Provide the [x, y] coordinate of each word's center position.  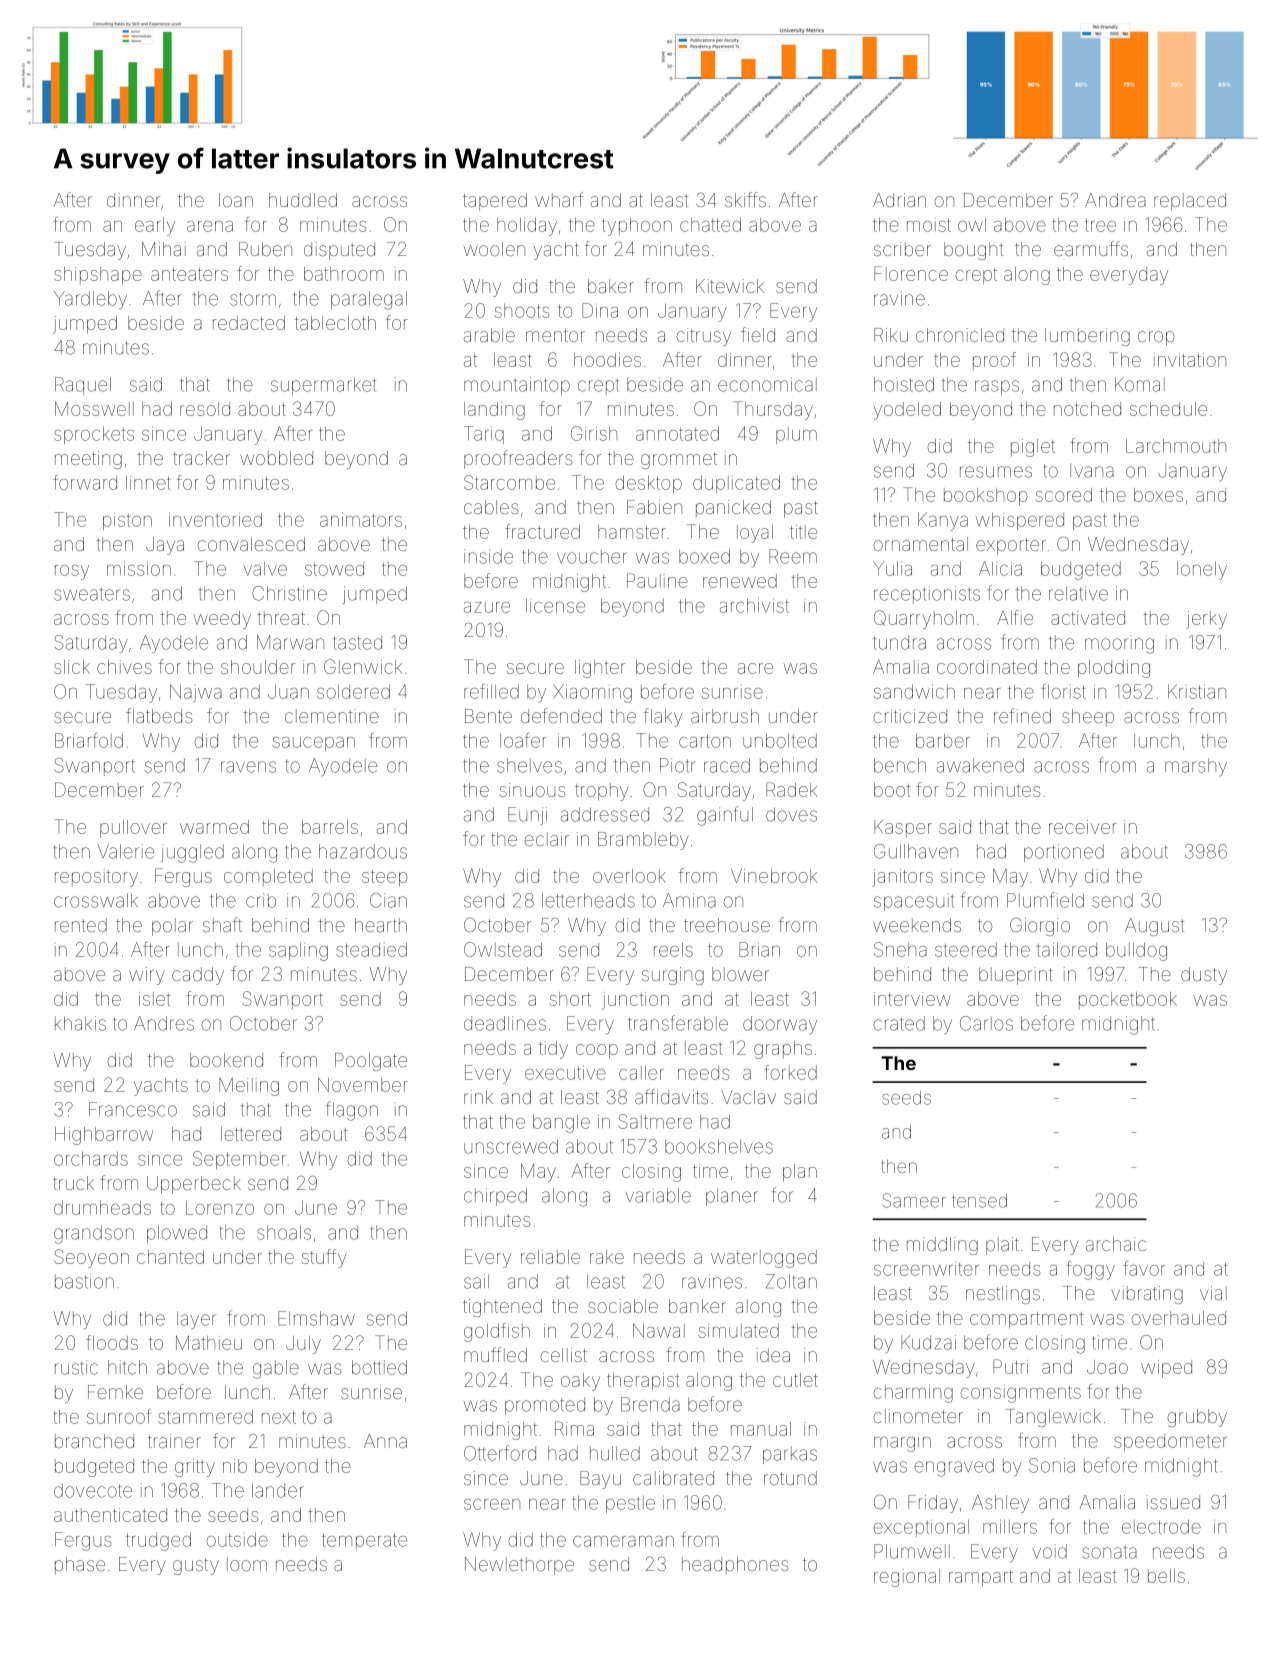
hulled [615, 1453]
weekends [917, 925]
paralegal [369, 300]
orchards [91, 1158]
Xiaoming [592, 693]
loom [247, 1564]
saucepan [313, 744]
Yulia [892, 568]
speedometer [1170, 1442]
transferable [678, 1023]
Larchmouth [1176, 446]
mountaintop [517, 386]
